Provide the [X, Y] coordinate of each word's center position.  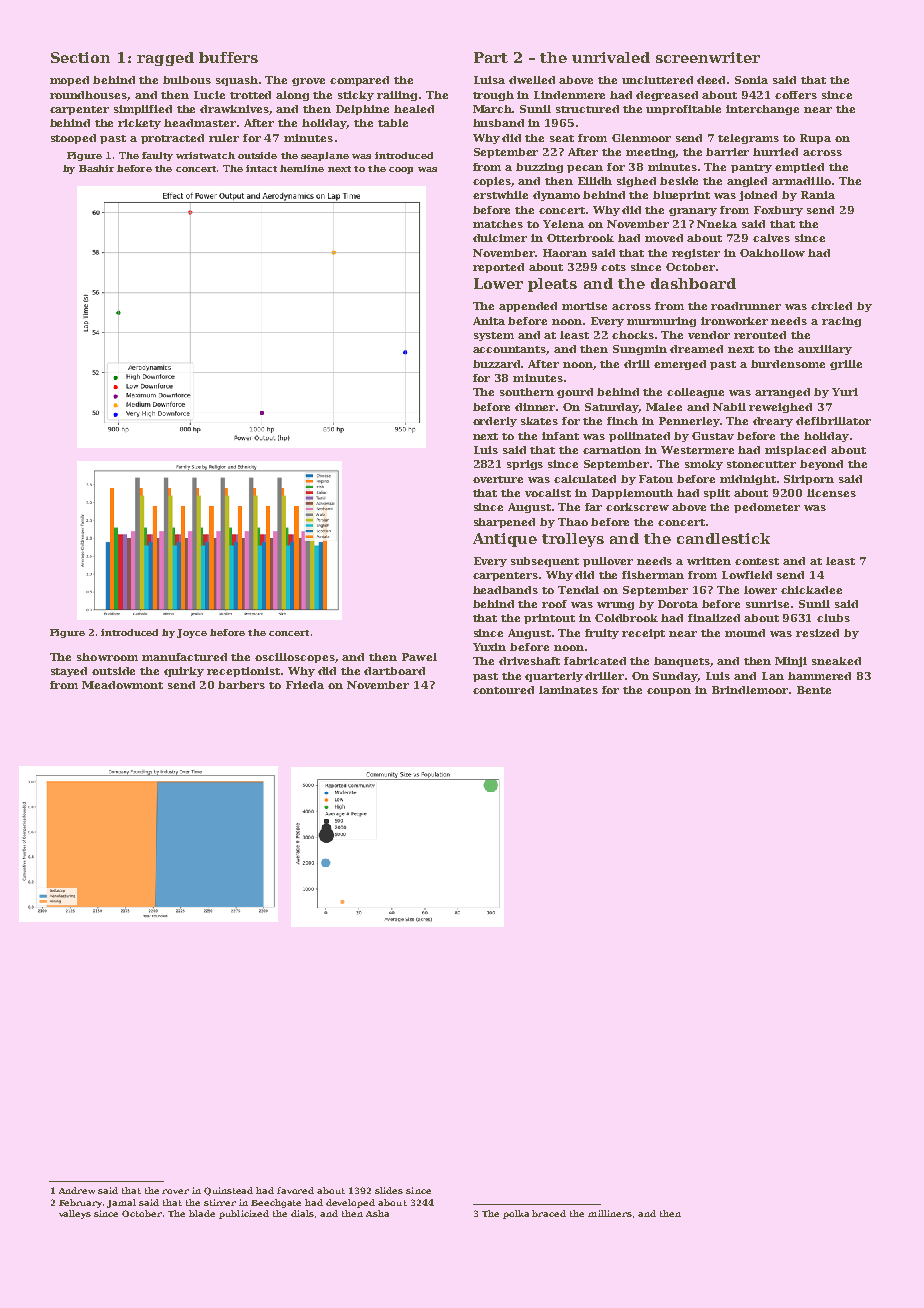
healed [414, 109]
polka [516, 1214]
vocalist [548, 493]
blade [202, 1213]
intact [261, 168]
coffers [796, 95]
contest [757, 561]
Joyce [192, 633]
